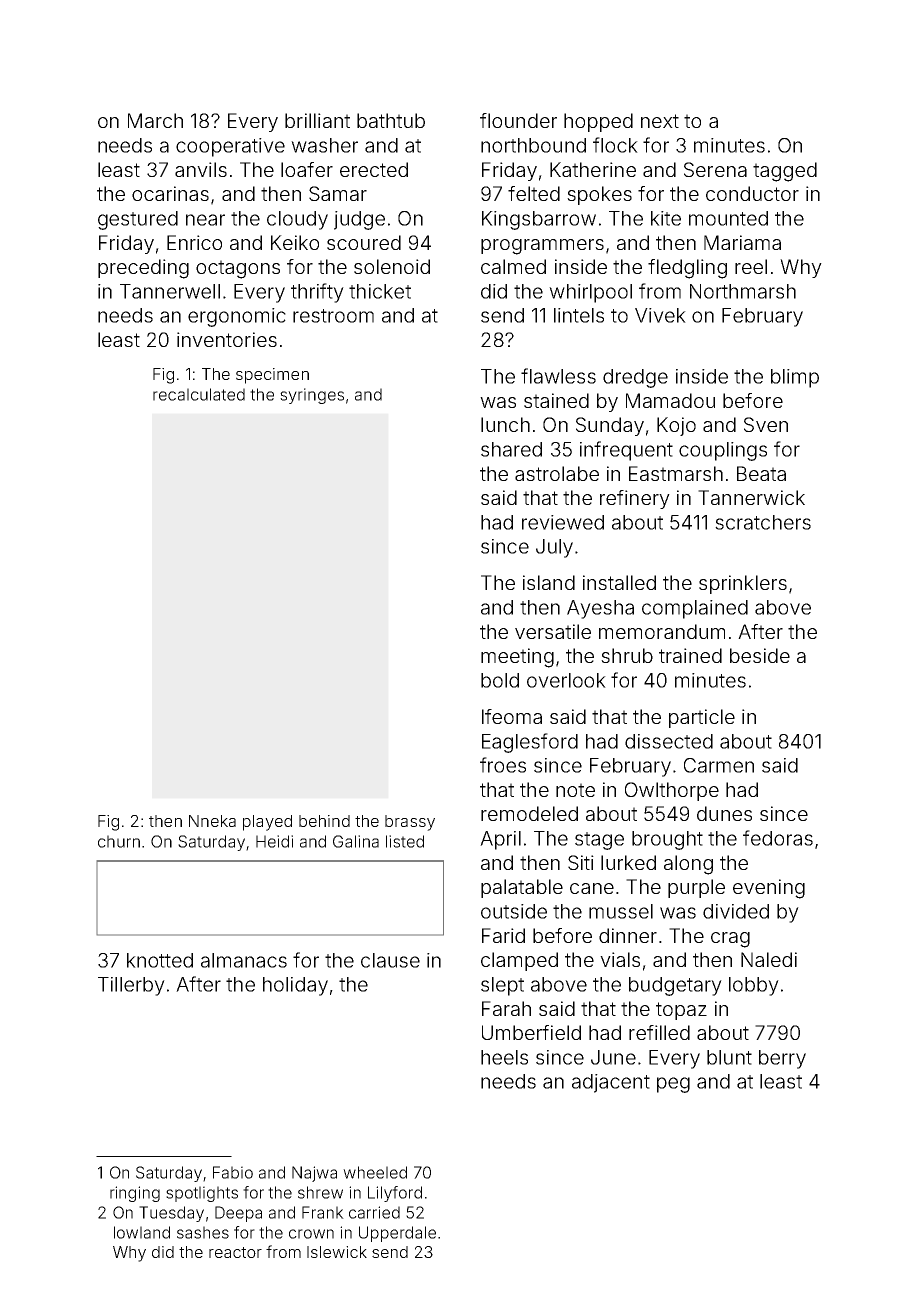  I want to click on recalculated, so click(199, 394).
